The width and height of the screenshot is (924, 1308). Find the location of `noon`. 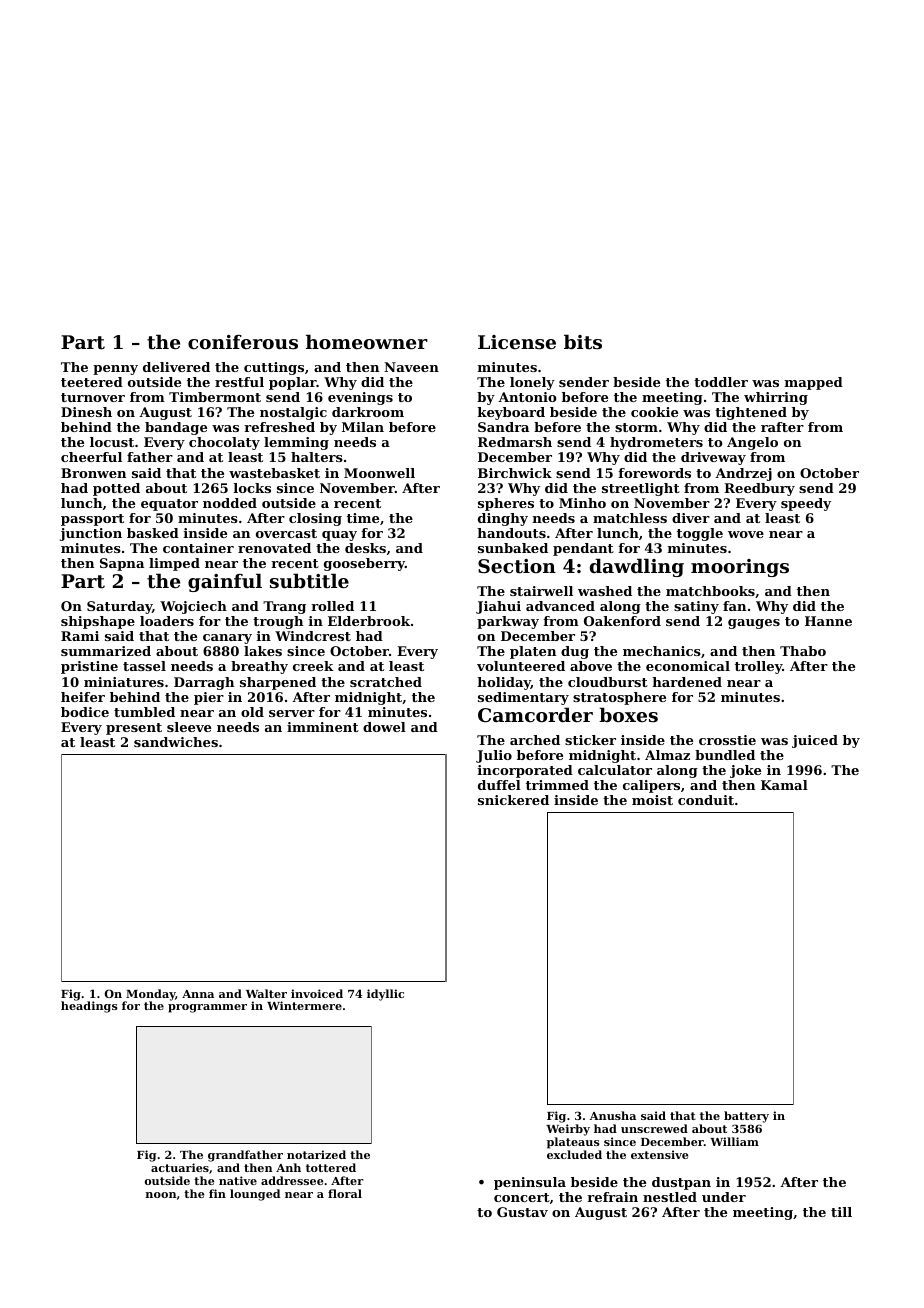

noon is located at coordinates (161, 1195).
